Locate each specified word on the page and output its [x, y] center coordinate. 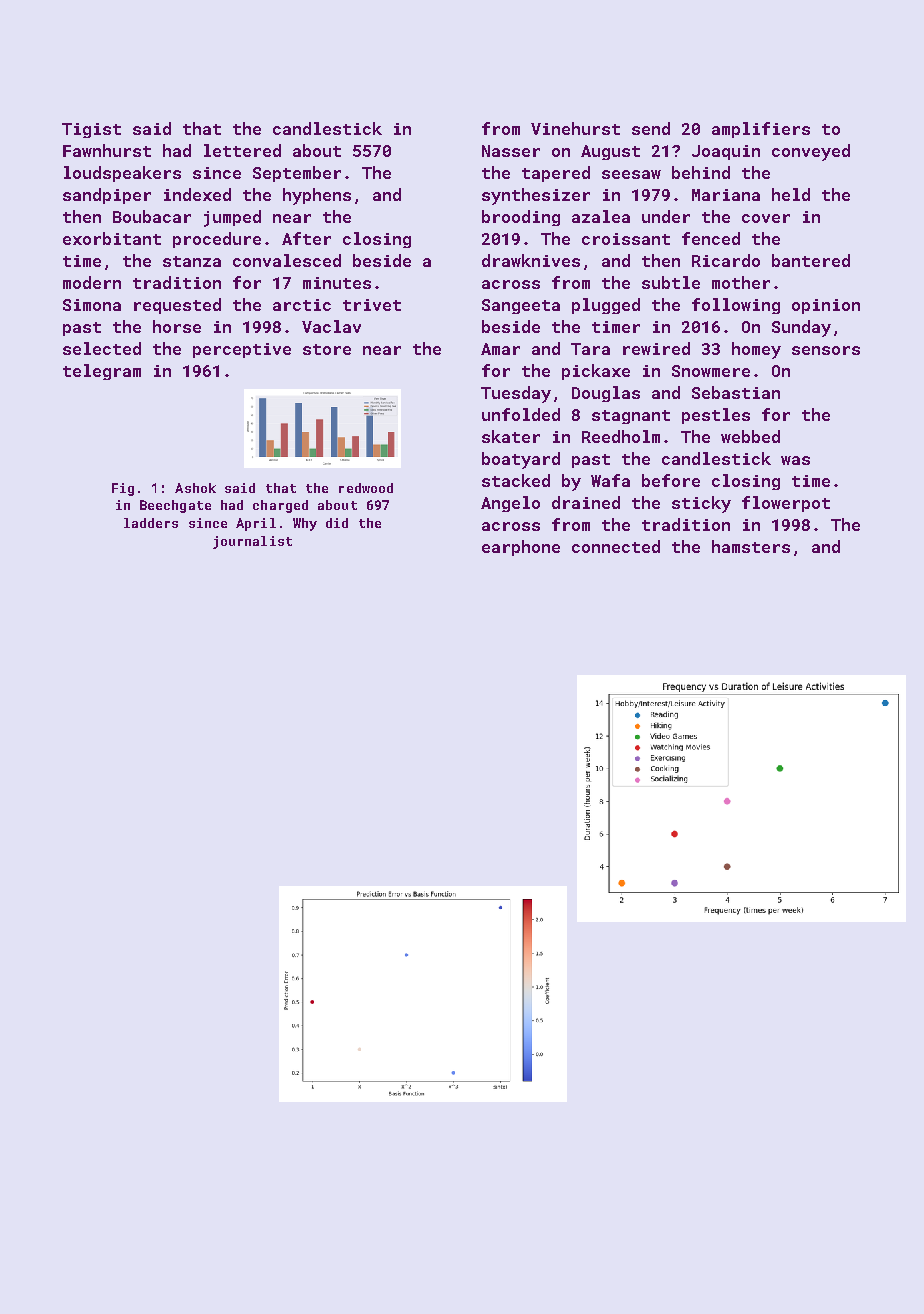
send [651, 128]
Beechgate [175, 506]
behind [701, 172]
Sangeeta [521, 306]
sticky [701, 504]
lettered [242, 150]
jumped [232, 218]
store [327, 349]
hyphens [317, 196]
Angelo [510, 504]
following [736, 306]
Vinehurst [575, 128]
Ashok [195, 488]
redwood [366, 488]
